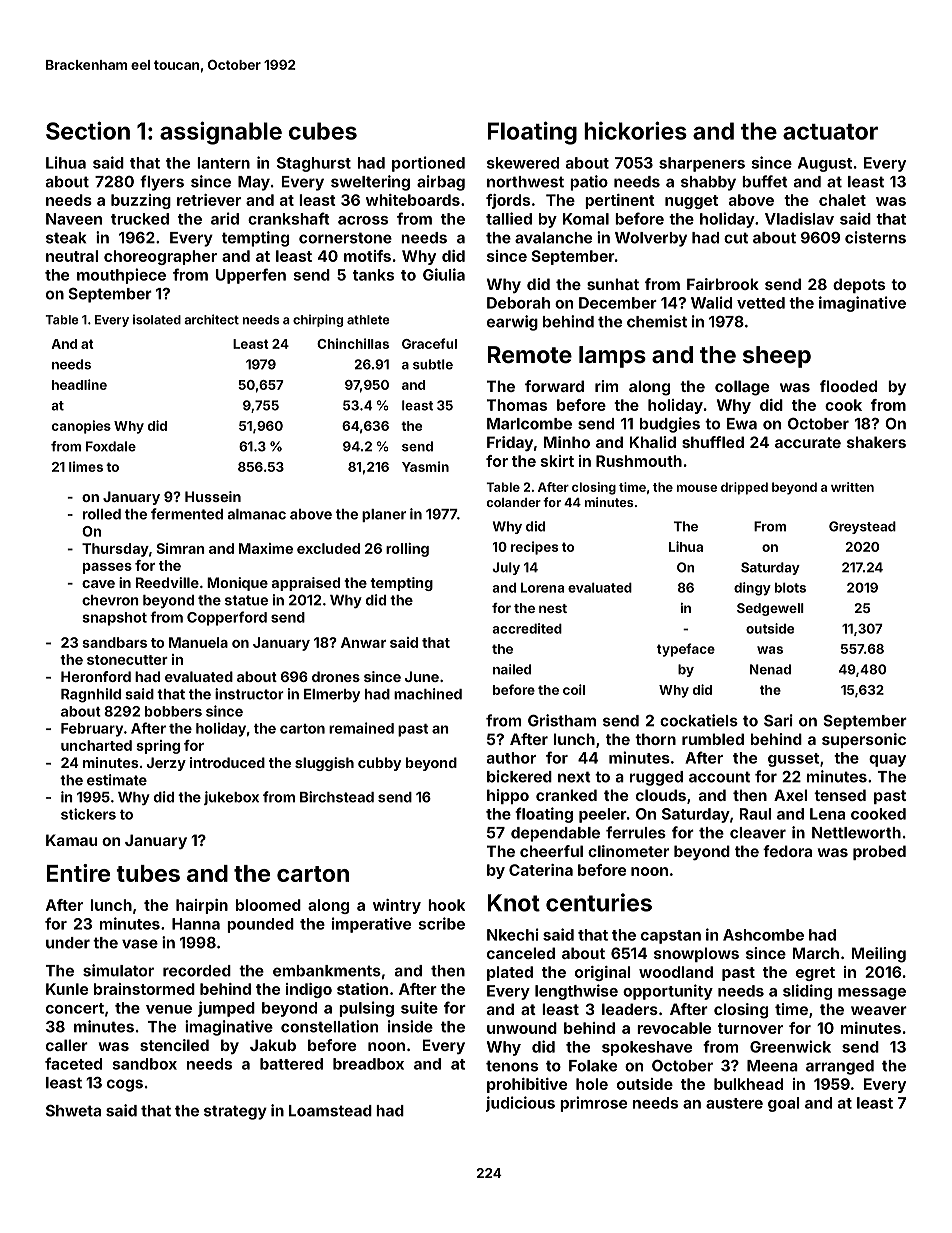 The image size is (952, 1233). I want to click on Yasmin, so click(425, 466).
